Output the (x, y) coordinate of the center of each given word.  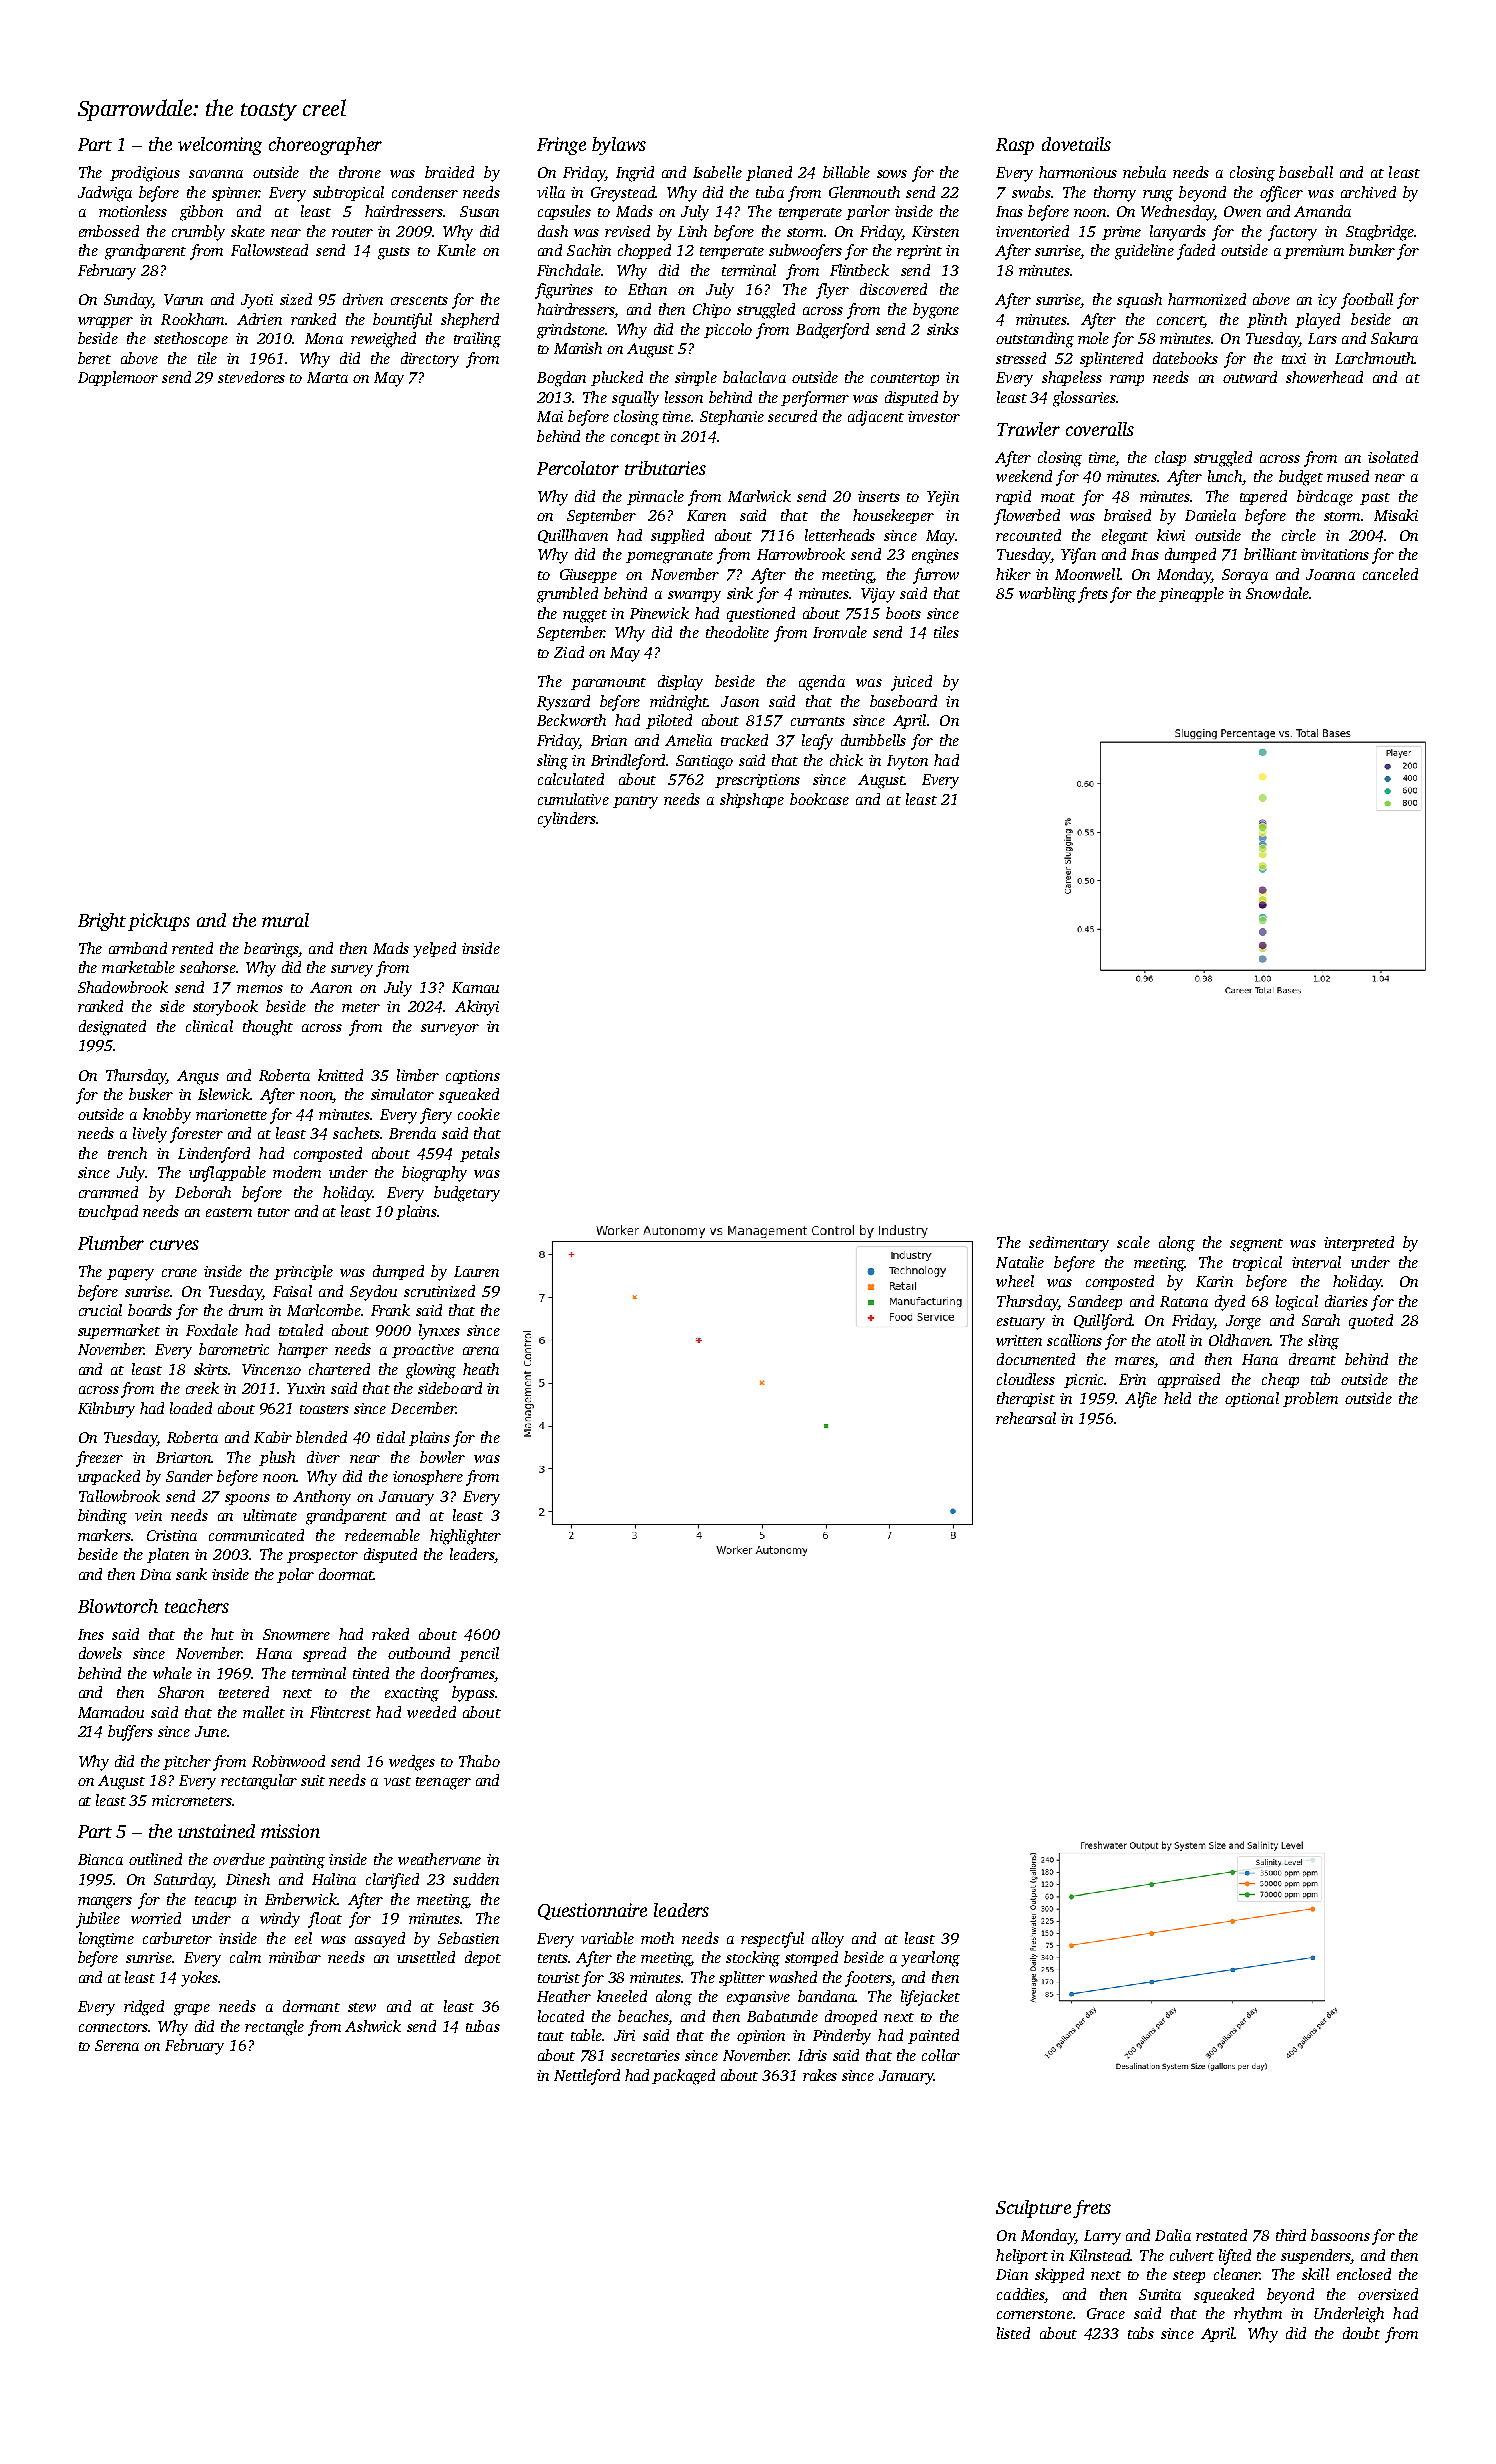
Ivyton (907, 762)
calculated (571, 779)
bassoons (1340, 2235)
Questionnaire (592, 1911)
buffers (130, 1733)
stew (362, 2007)
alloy (828, 1940)
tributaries (665, 468)
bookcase (819, 799)
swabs (1031, 192)
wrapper (105, 322)
